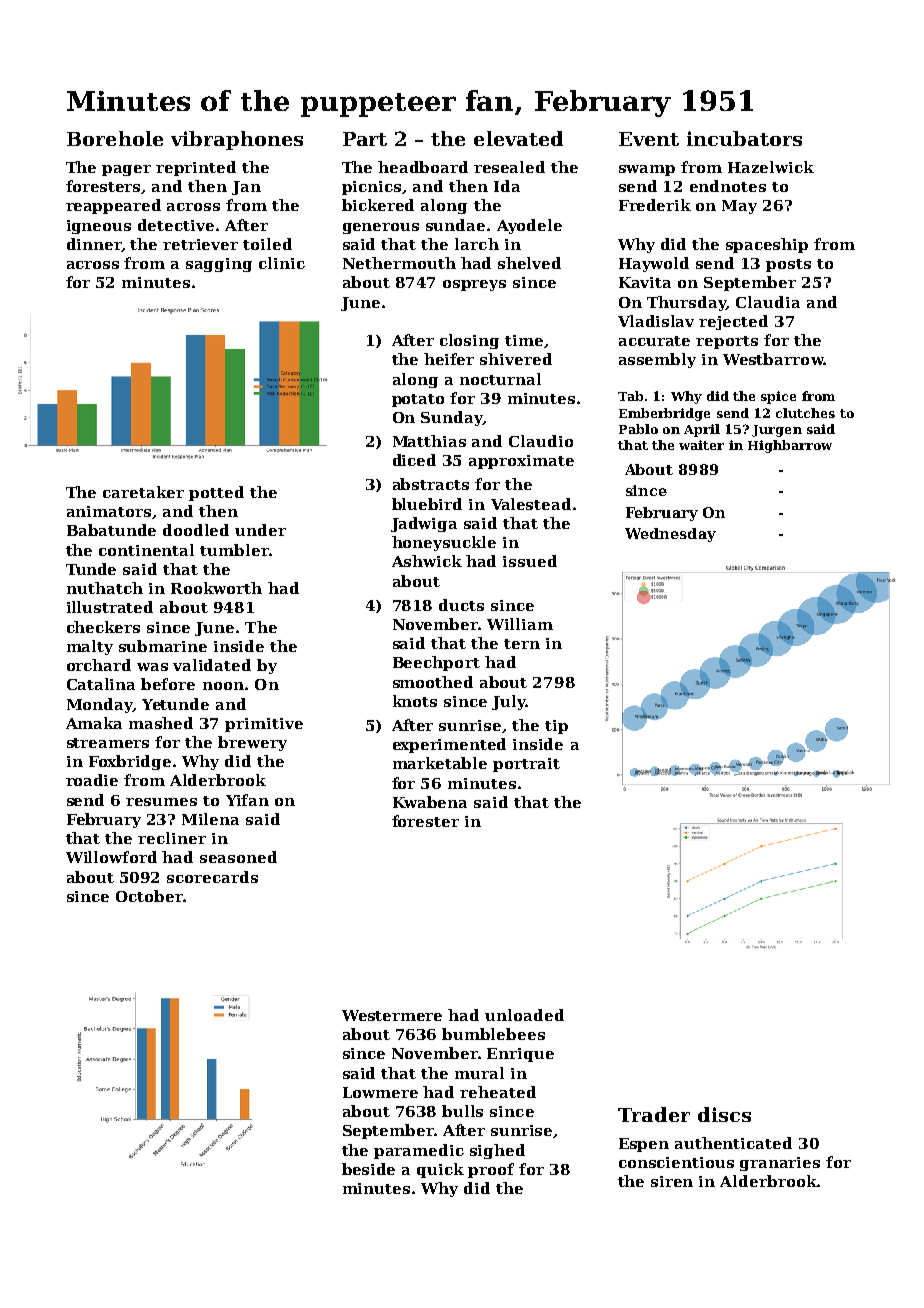  Describe the element at coordinates (526, 765) in the screenshot. I see `portrait` at that location.
